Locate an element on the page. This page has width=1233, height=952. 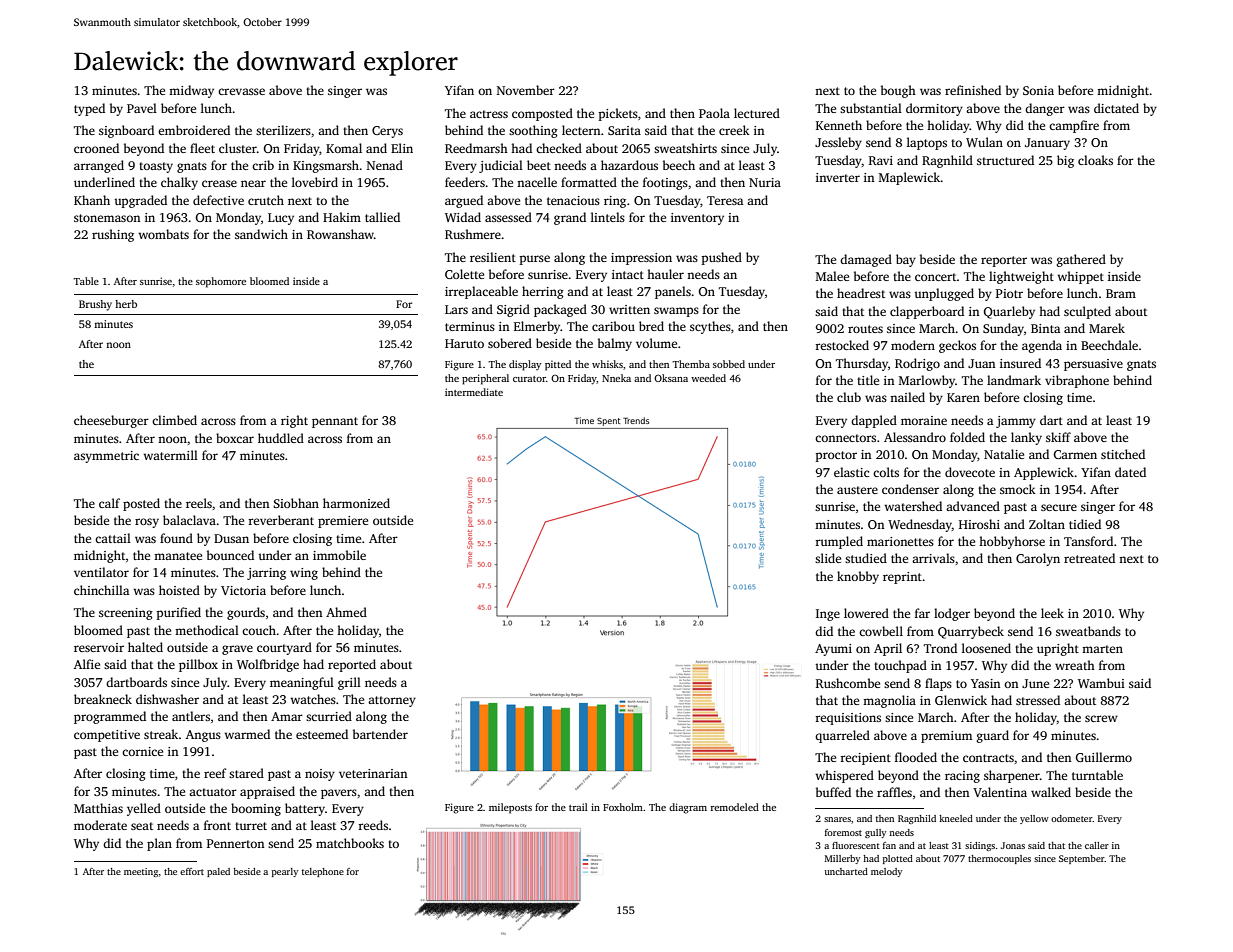
quarreled is located at coordinates (842, 736).
